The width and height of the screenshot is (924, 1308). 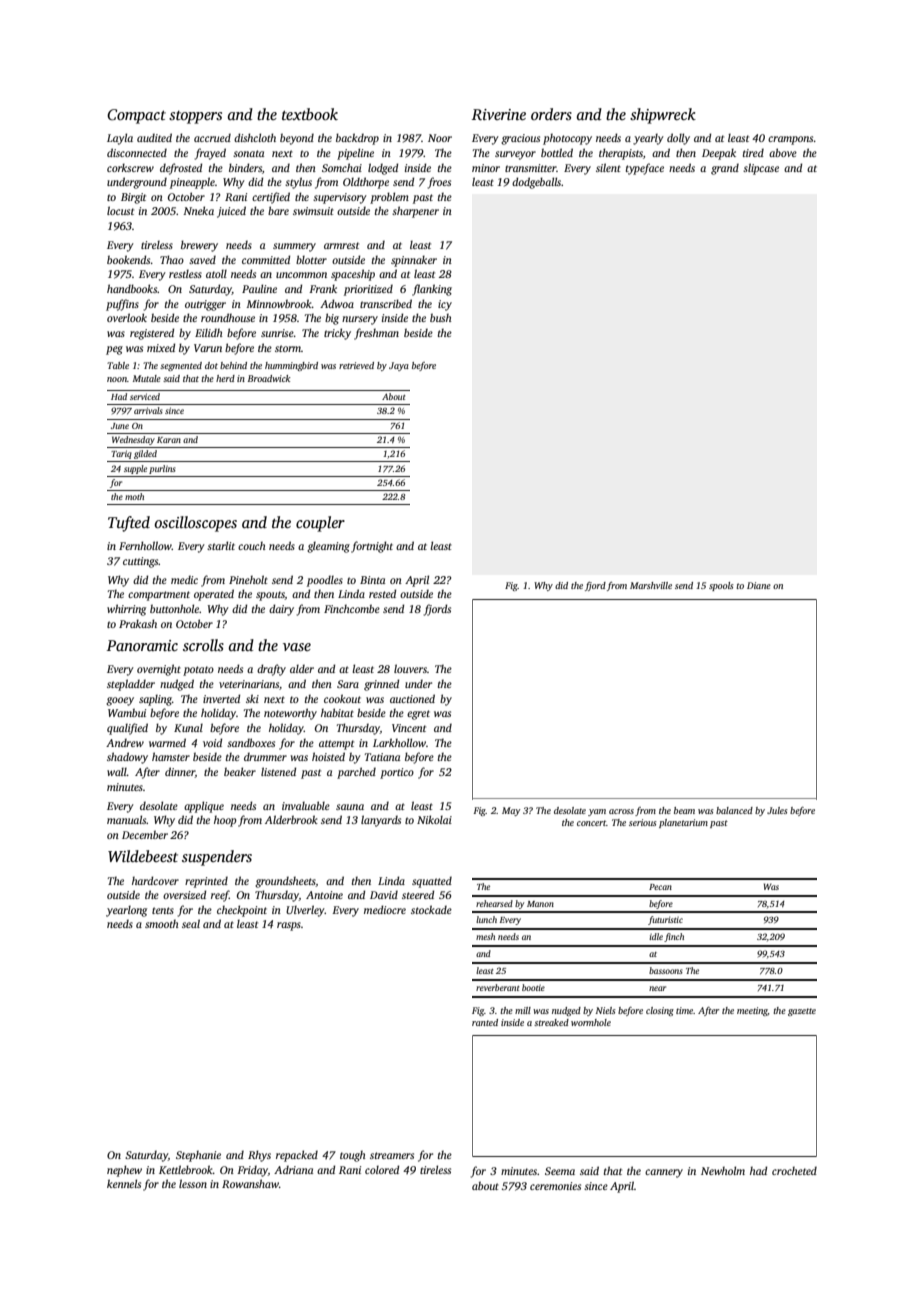 What do you see at coordinates (126, 911) in the screenshot?
I see `yearlong` at bounding box center [126, 911].
